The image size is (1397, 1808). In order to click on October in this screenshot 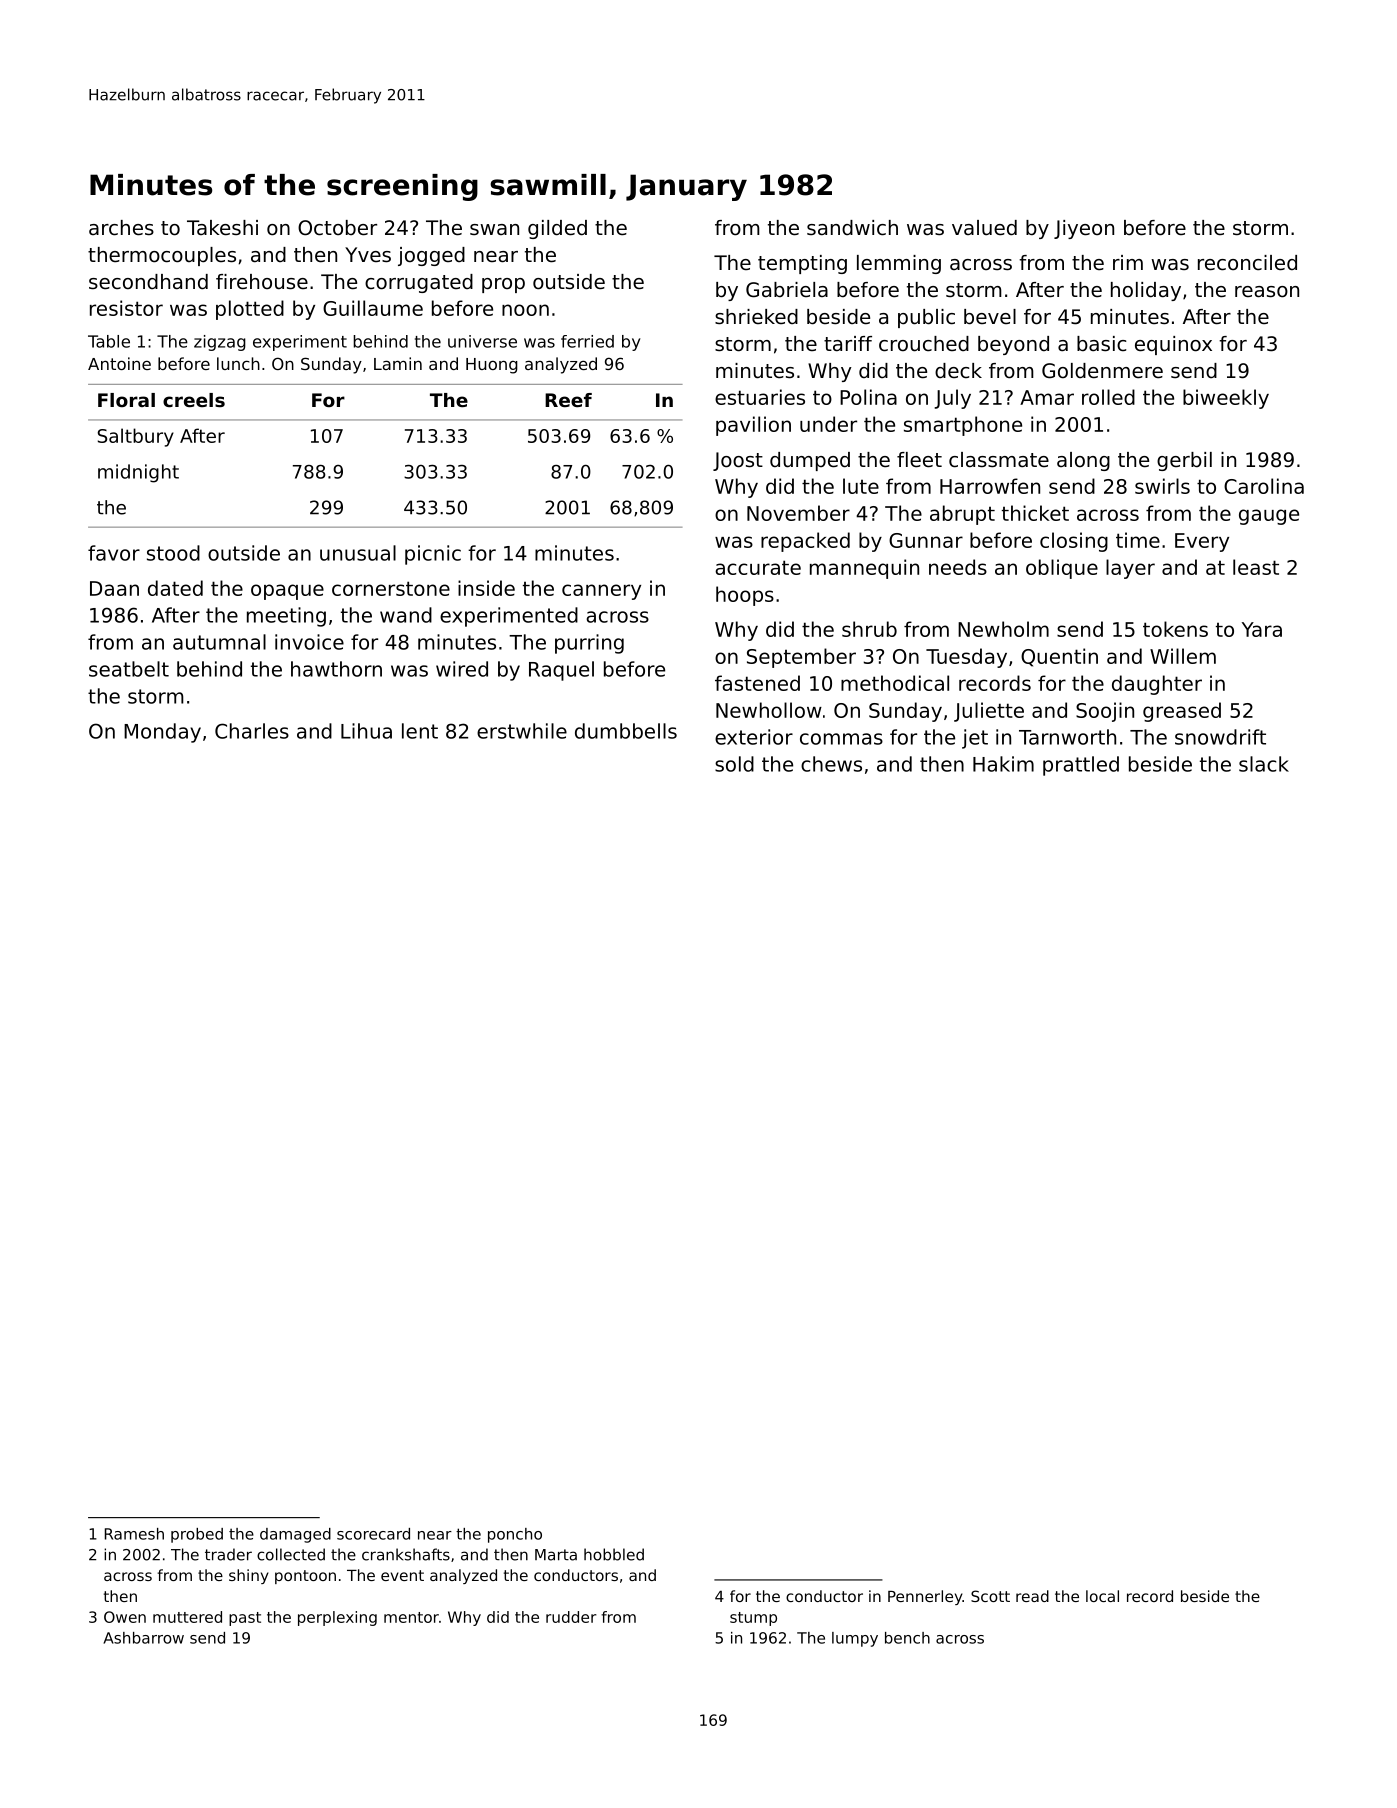, I will do `click(337, 228)`.
